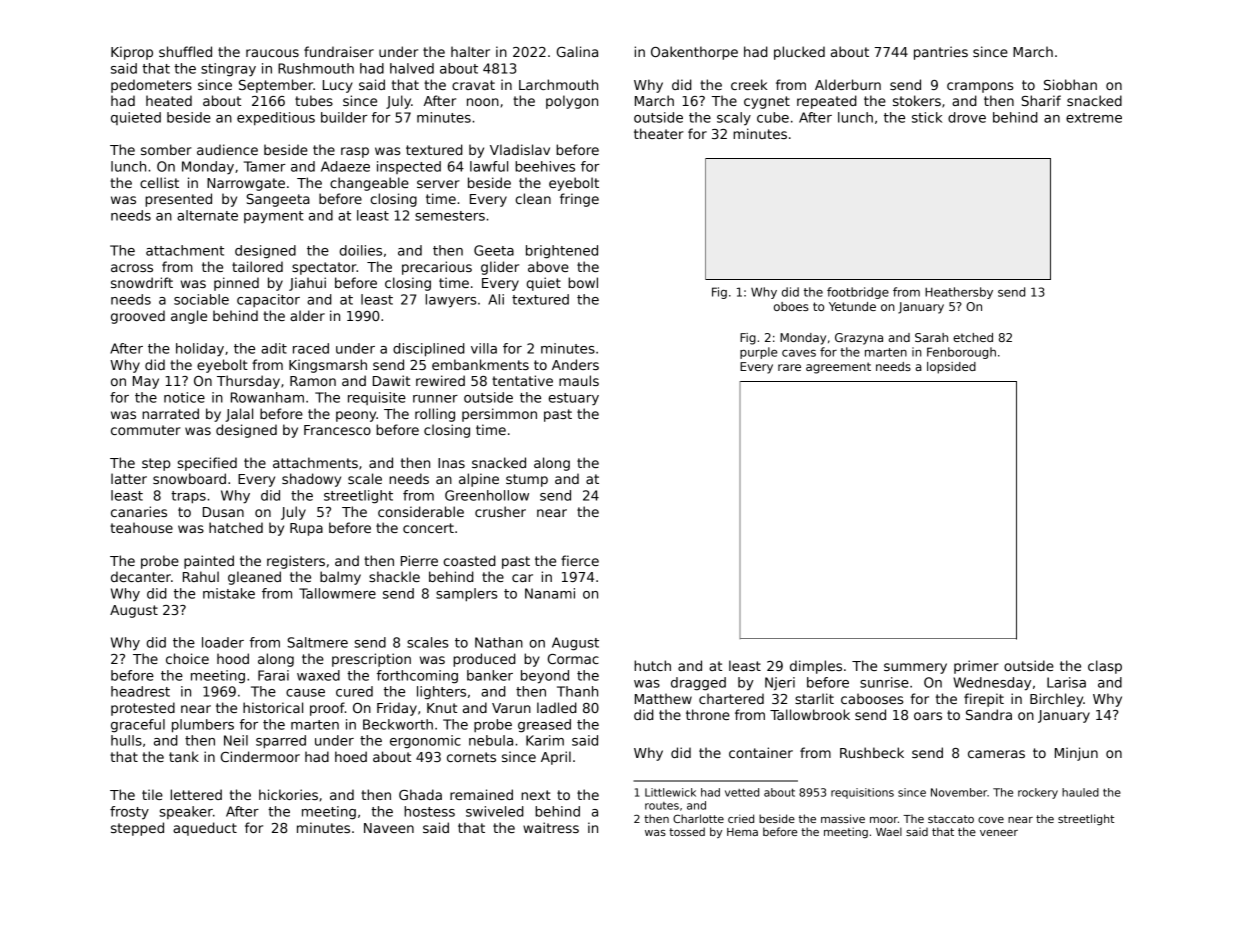  What do you see at coordinates (959, 293) in the page?
I see `Heathersby` at bounding box center [959, 293].
